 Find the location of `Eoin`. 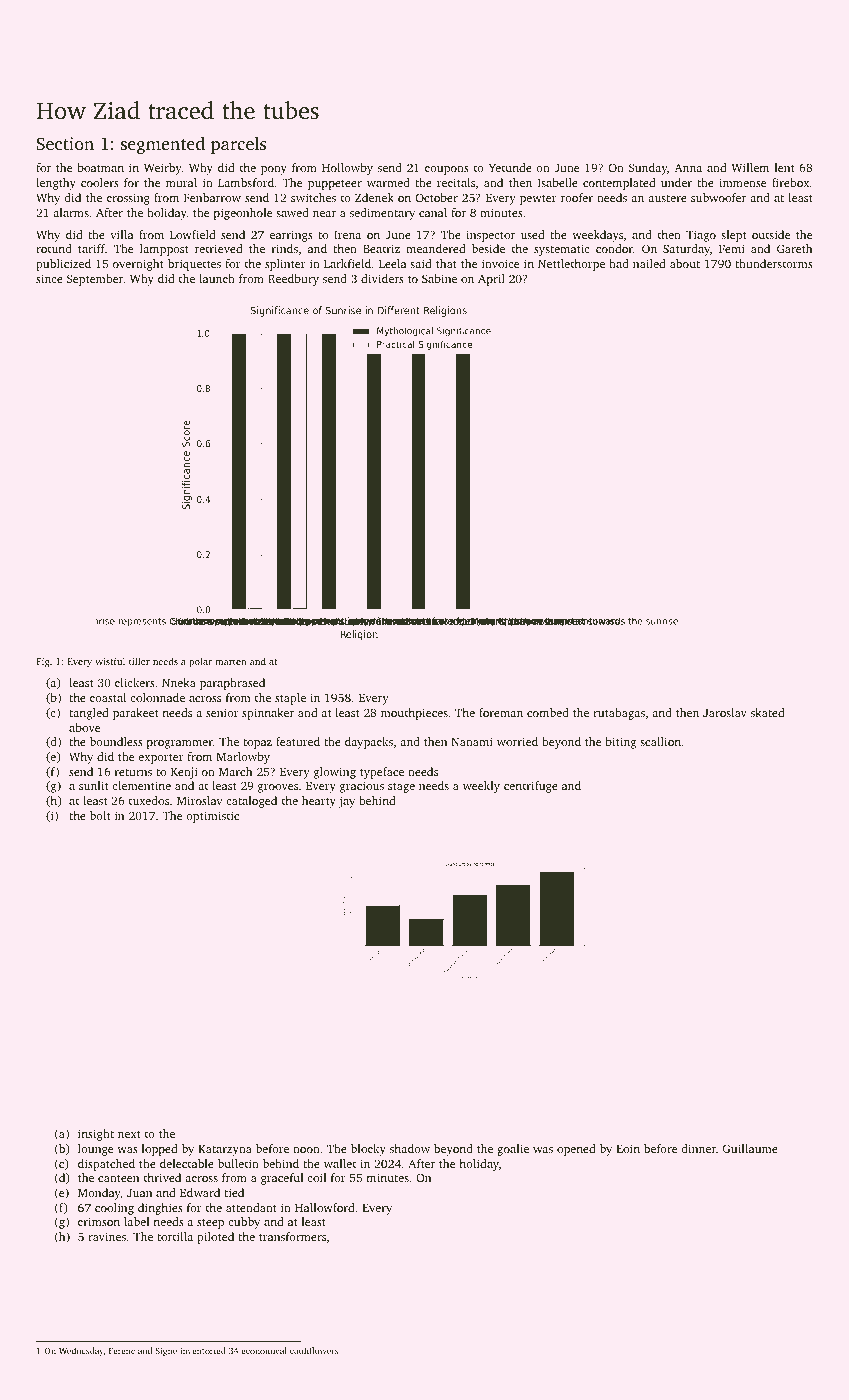

Eoin is located at coordinates (628, 1148).
